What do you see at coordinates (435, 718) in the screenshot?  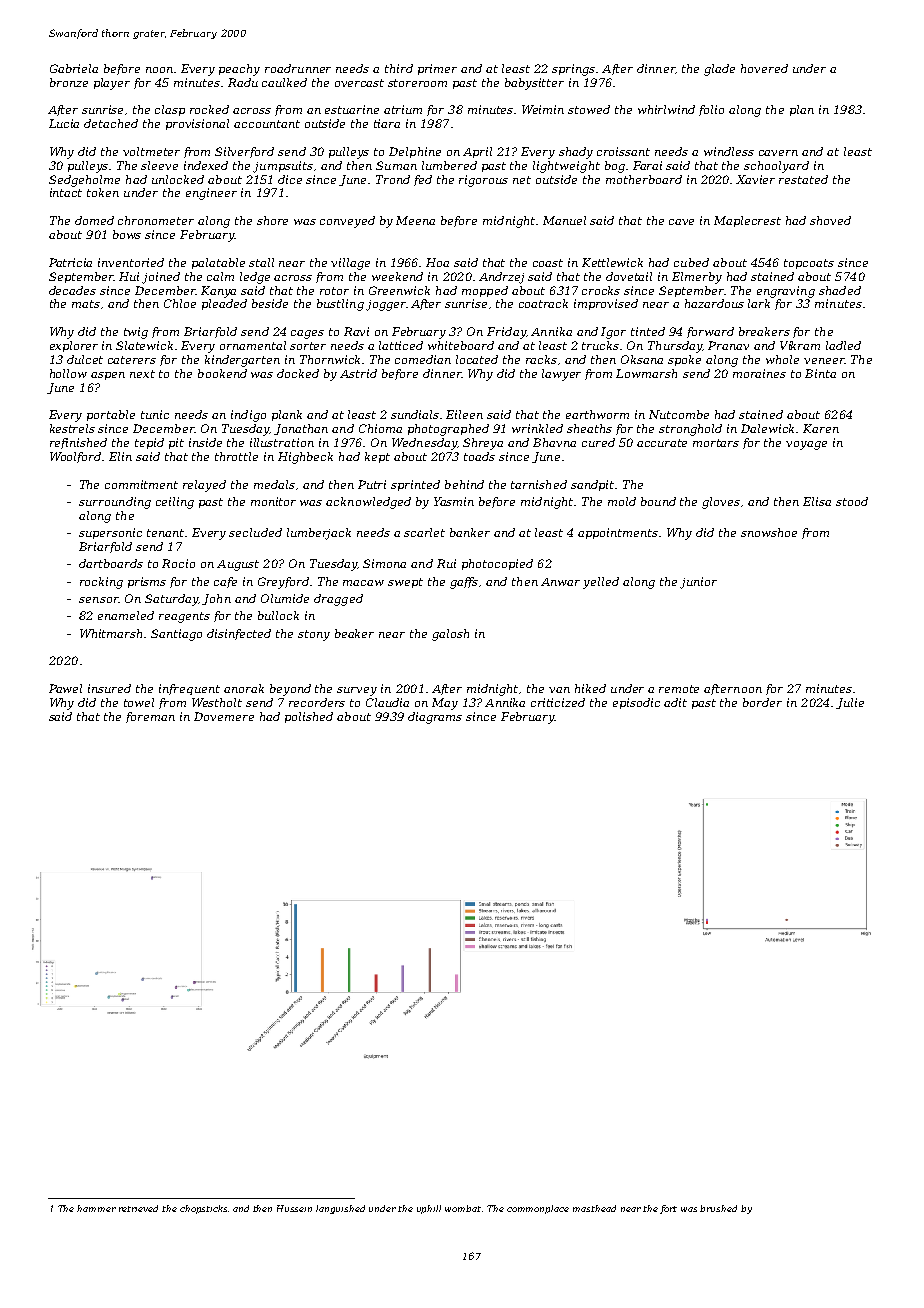 I see `diagrams` at bounding box center [435, 718].
